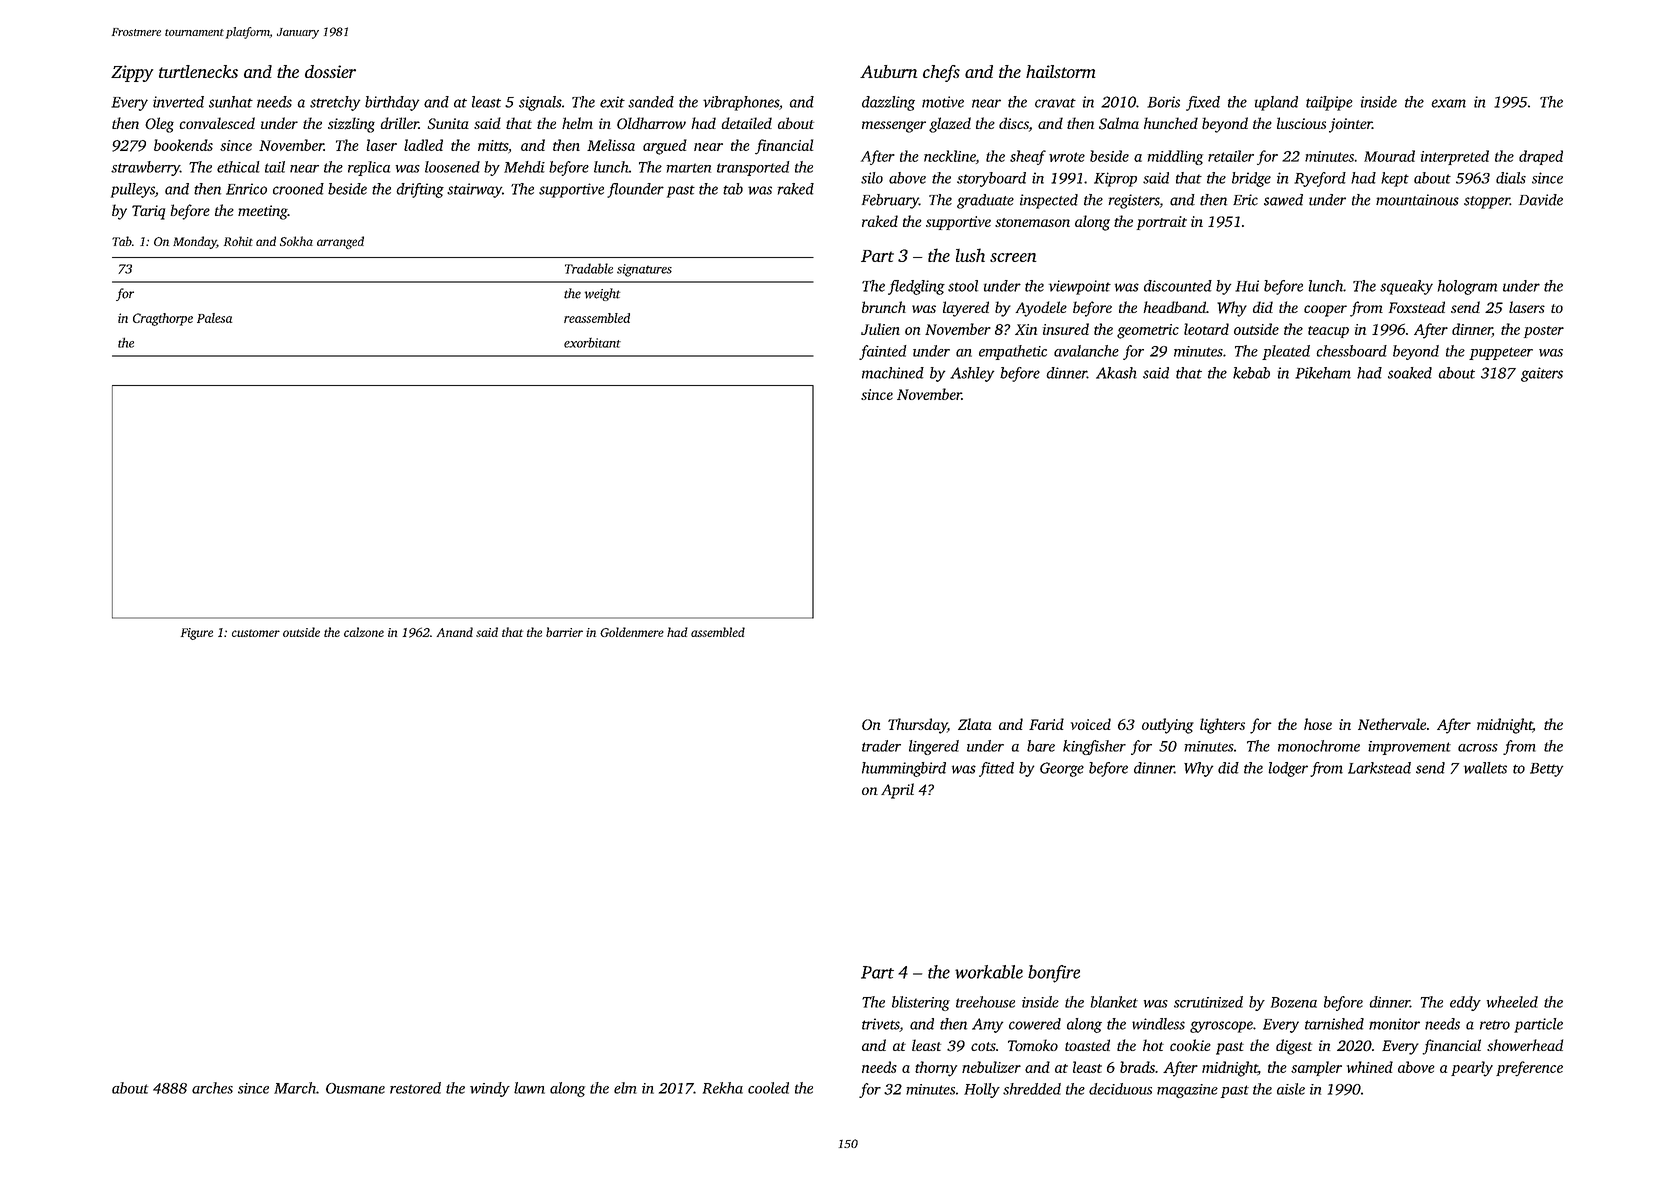 This screenshot has height=1184, width=1675. What do you see at coordinates (1116, 373) in the screenshot?
I see `Akash` at bounding box center [1116, 373].
